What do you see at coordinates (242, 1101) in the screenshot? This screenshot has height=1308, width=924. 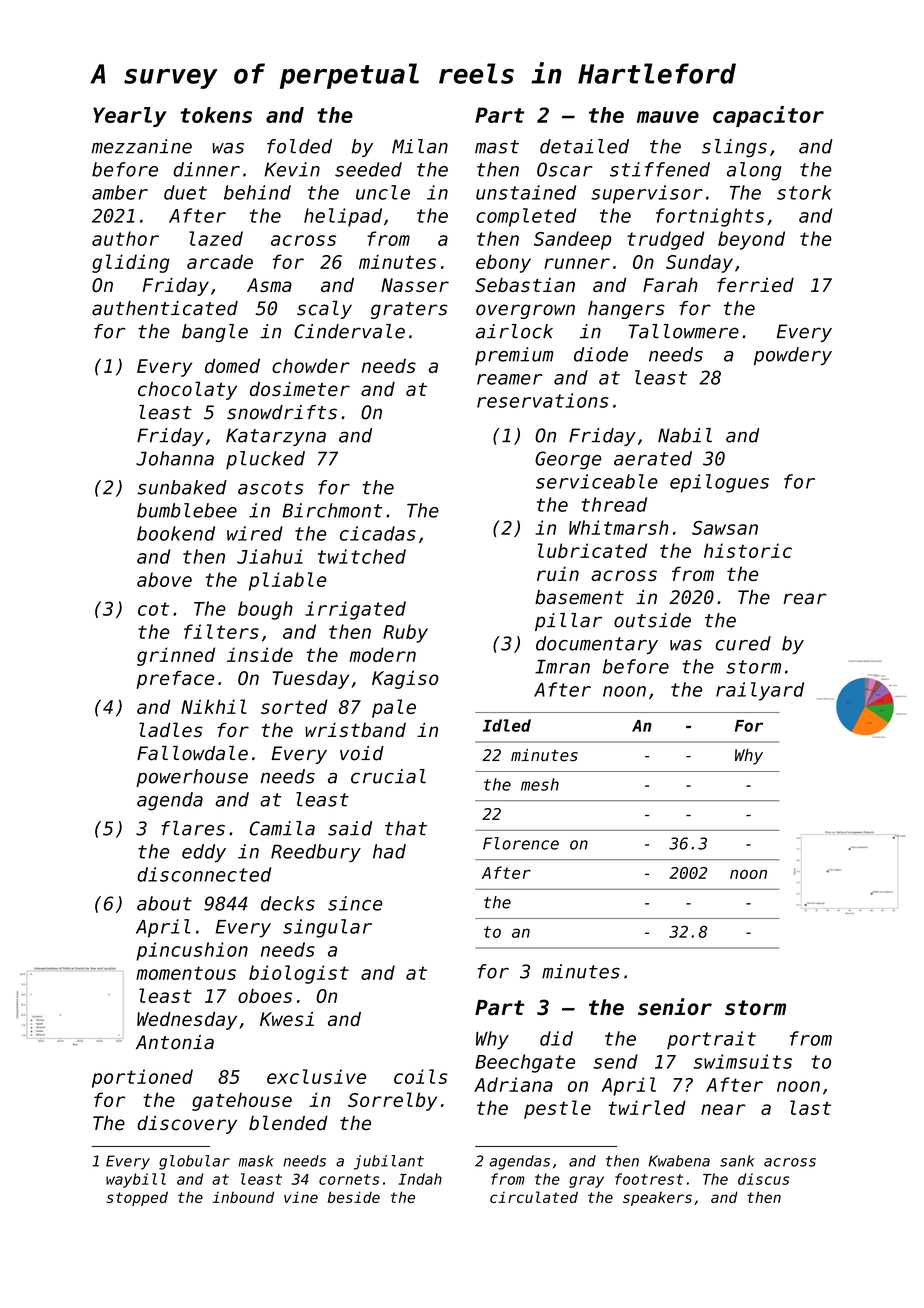 I see `gatehouse` at bounding box center [242, 1101].
